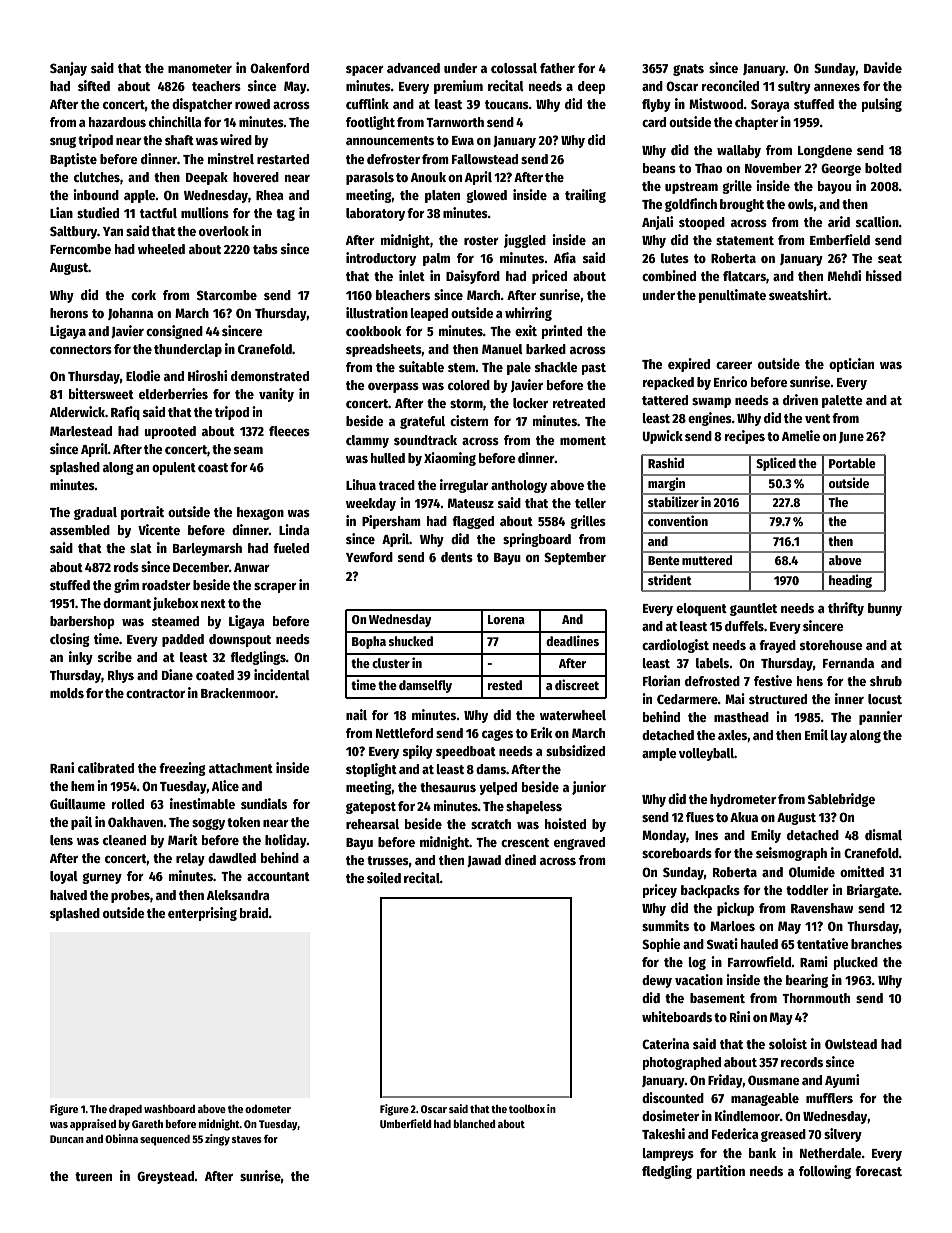  What do you see at coordinates (506, 619) in the image?
I see `Lorena` at bounding box center [506, 619].
